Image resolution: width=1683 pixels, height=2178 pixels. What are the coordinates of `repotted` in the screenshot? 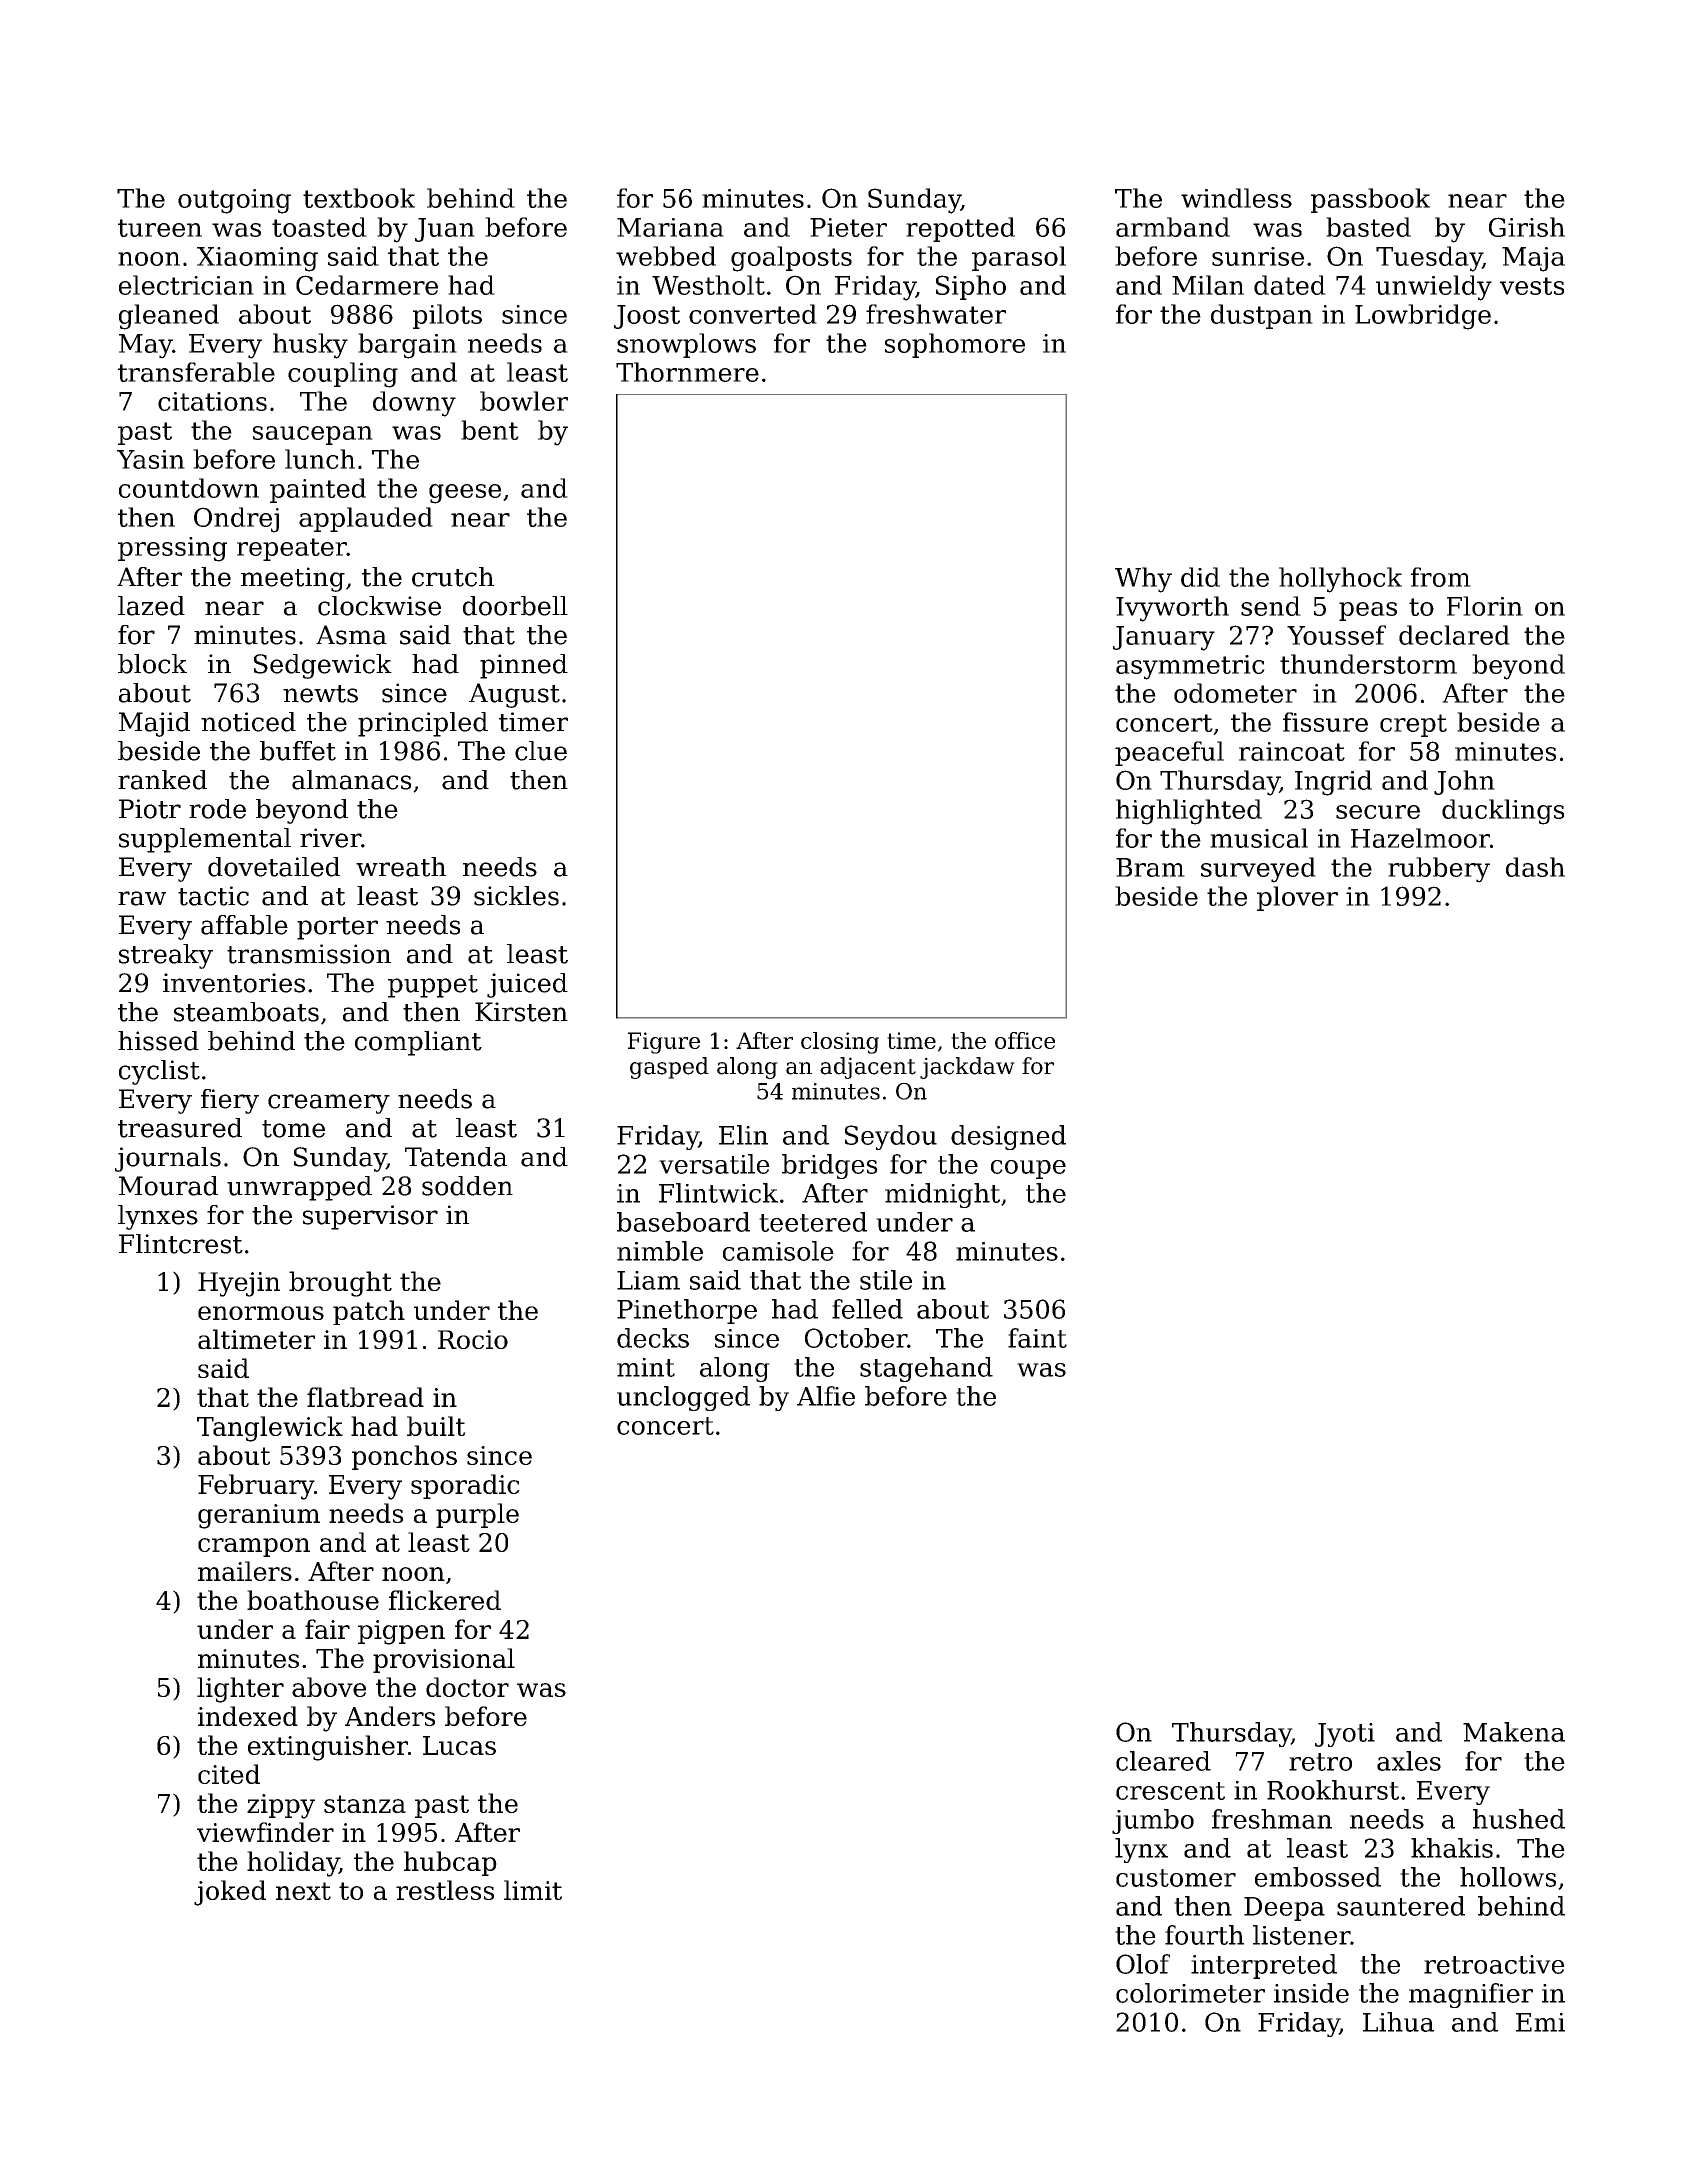 It's located at (960, 229).
